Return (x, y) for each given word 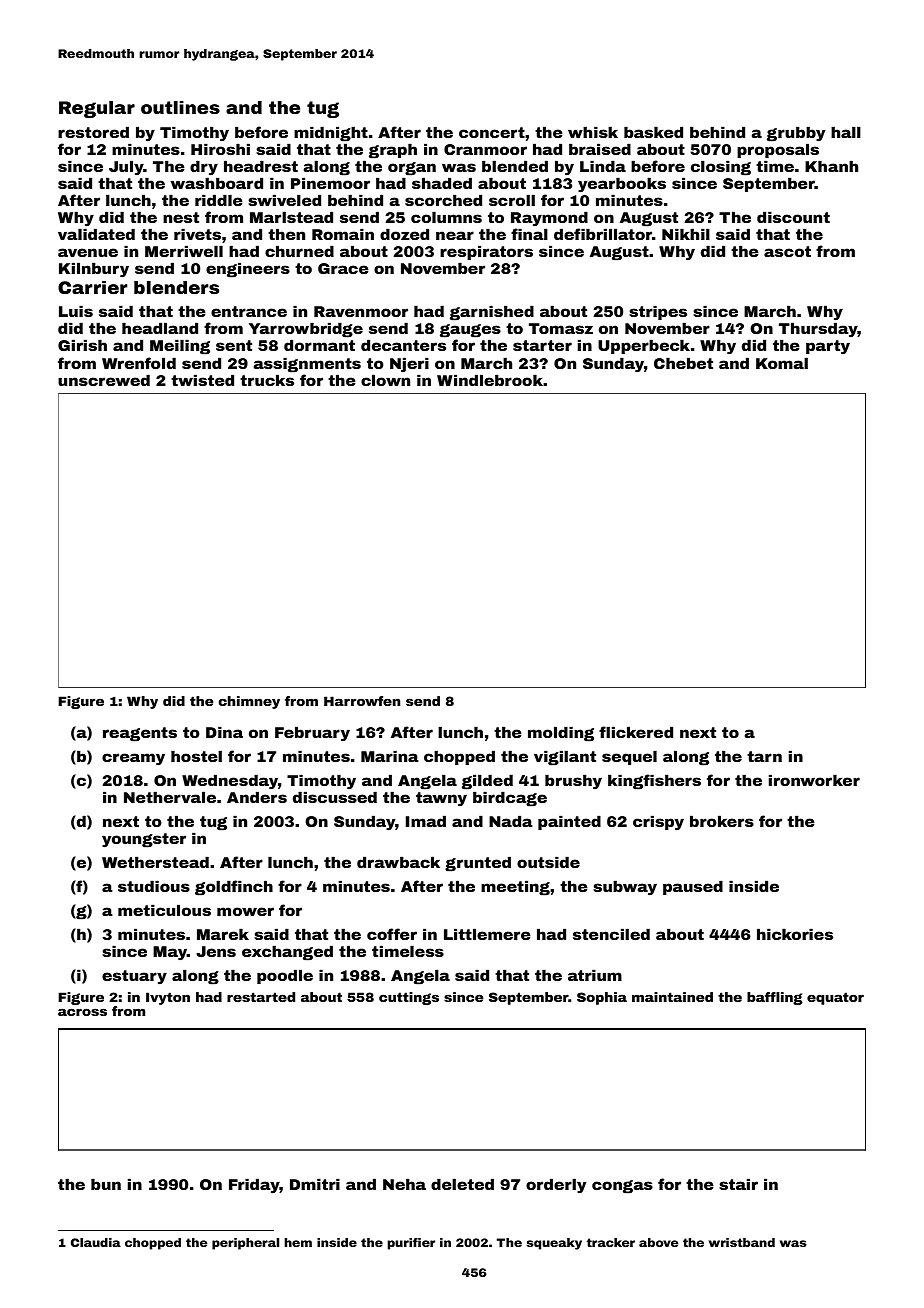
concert (492, 132)
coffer (392, 934)
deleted (462, 1184)
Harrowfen (362, 701)
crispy (658, 822)
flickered (636, 732)
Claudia (96, 1242)
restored (93, 132)
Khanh (831, 166)
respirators (486, 252)
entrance (249, 311)
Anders (257, 797)
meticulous (164, 910)
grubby (796, 134)
